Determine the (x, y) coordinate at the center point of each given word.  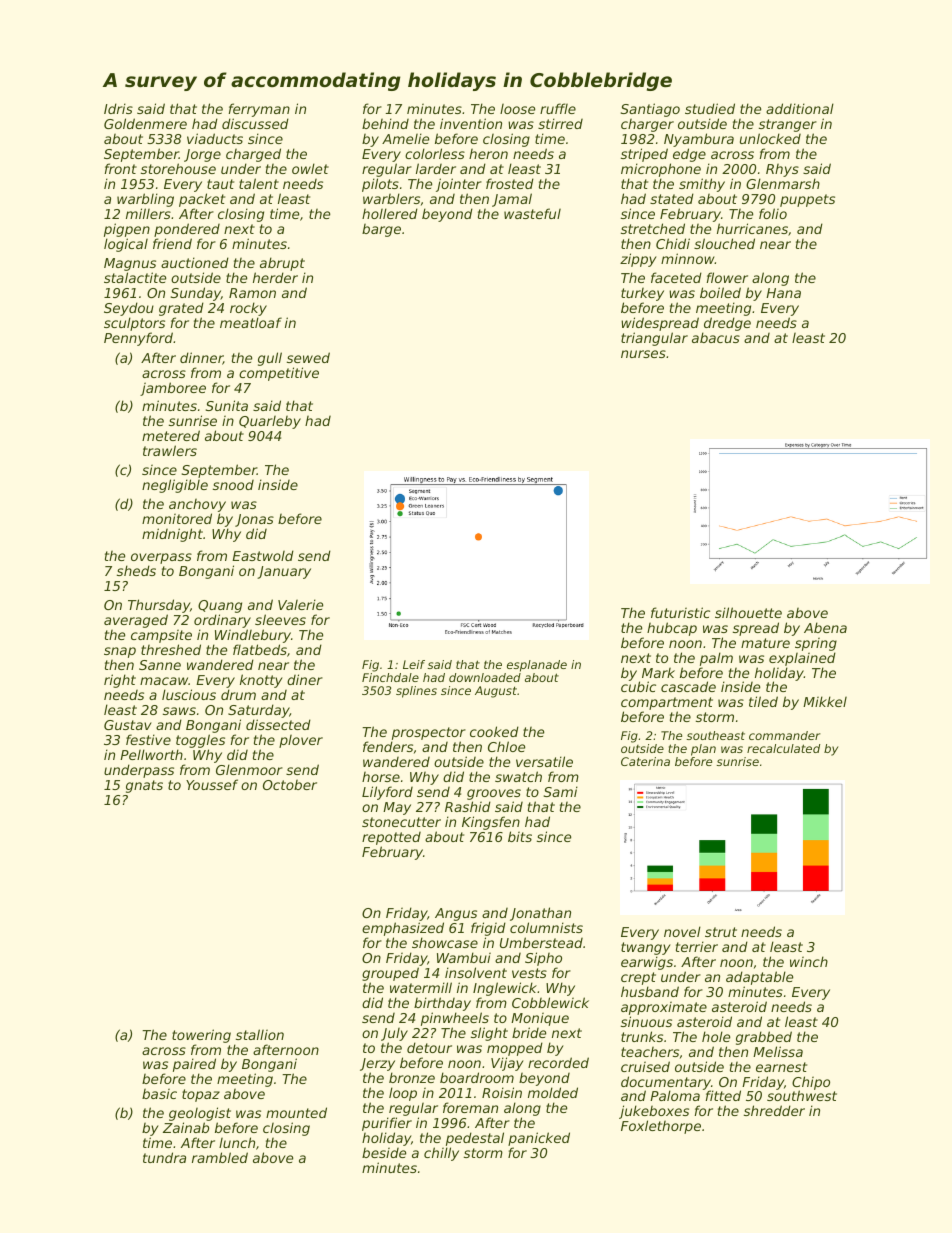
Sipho (543, 959)
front (121, 168)
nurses (643, 354)
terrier (697, 946)
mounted (296, 1112)
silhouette (748, 612)
